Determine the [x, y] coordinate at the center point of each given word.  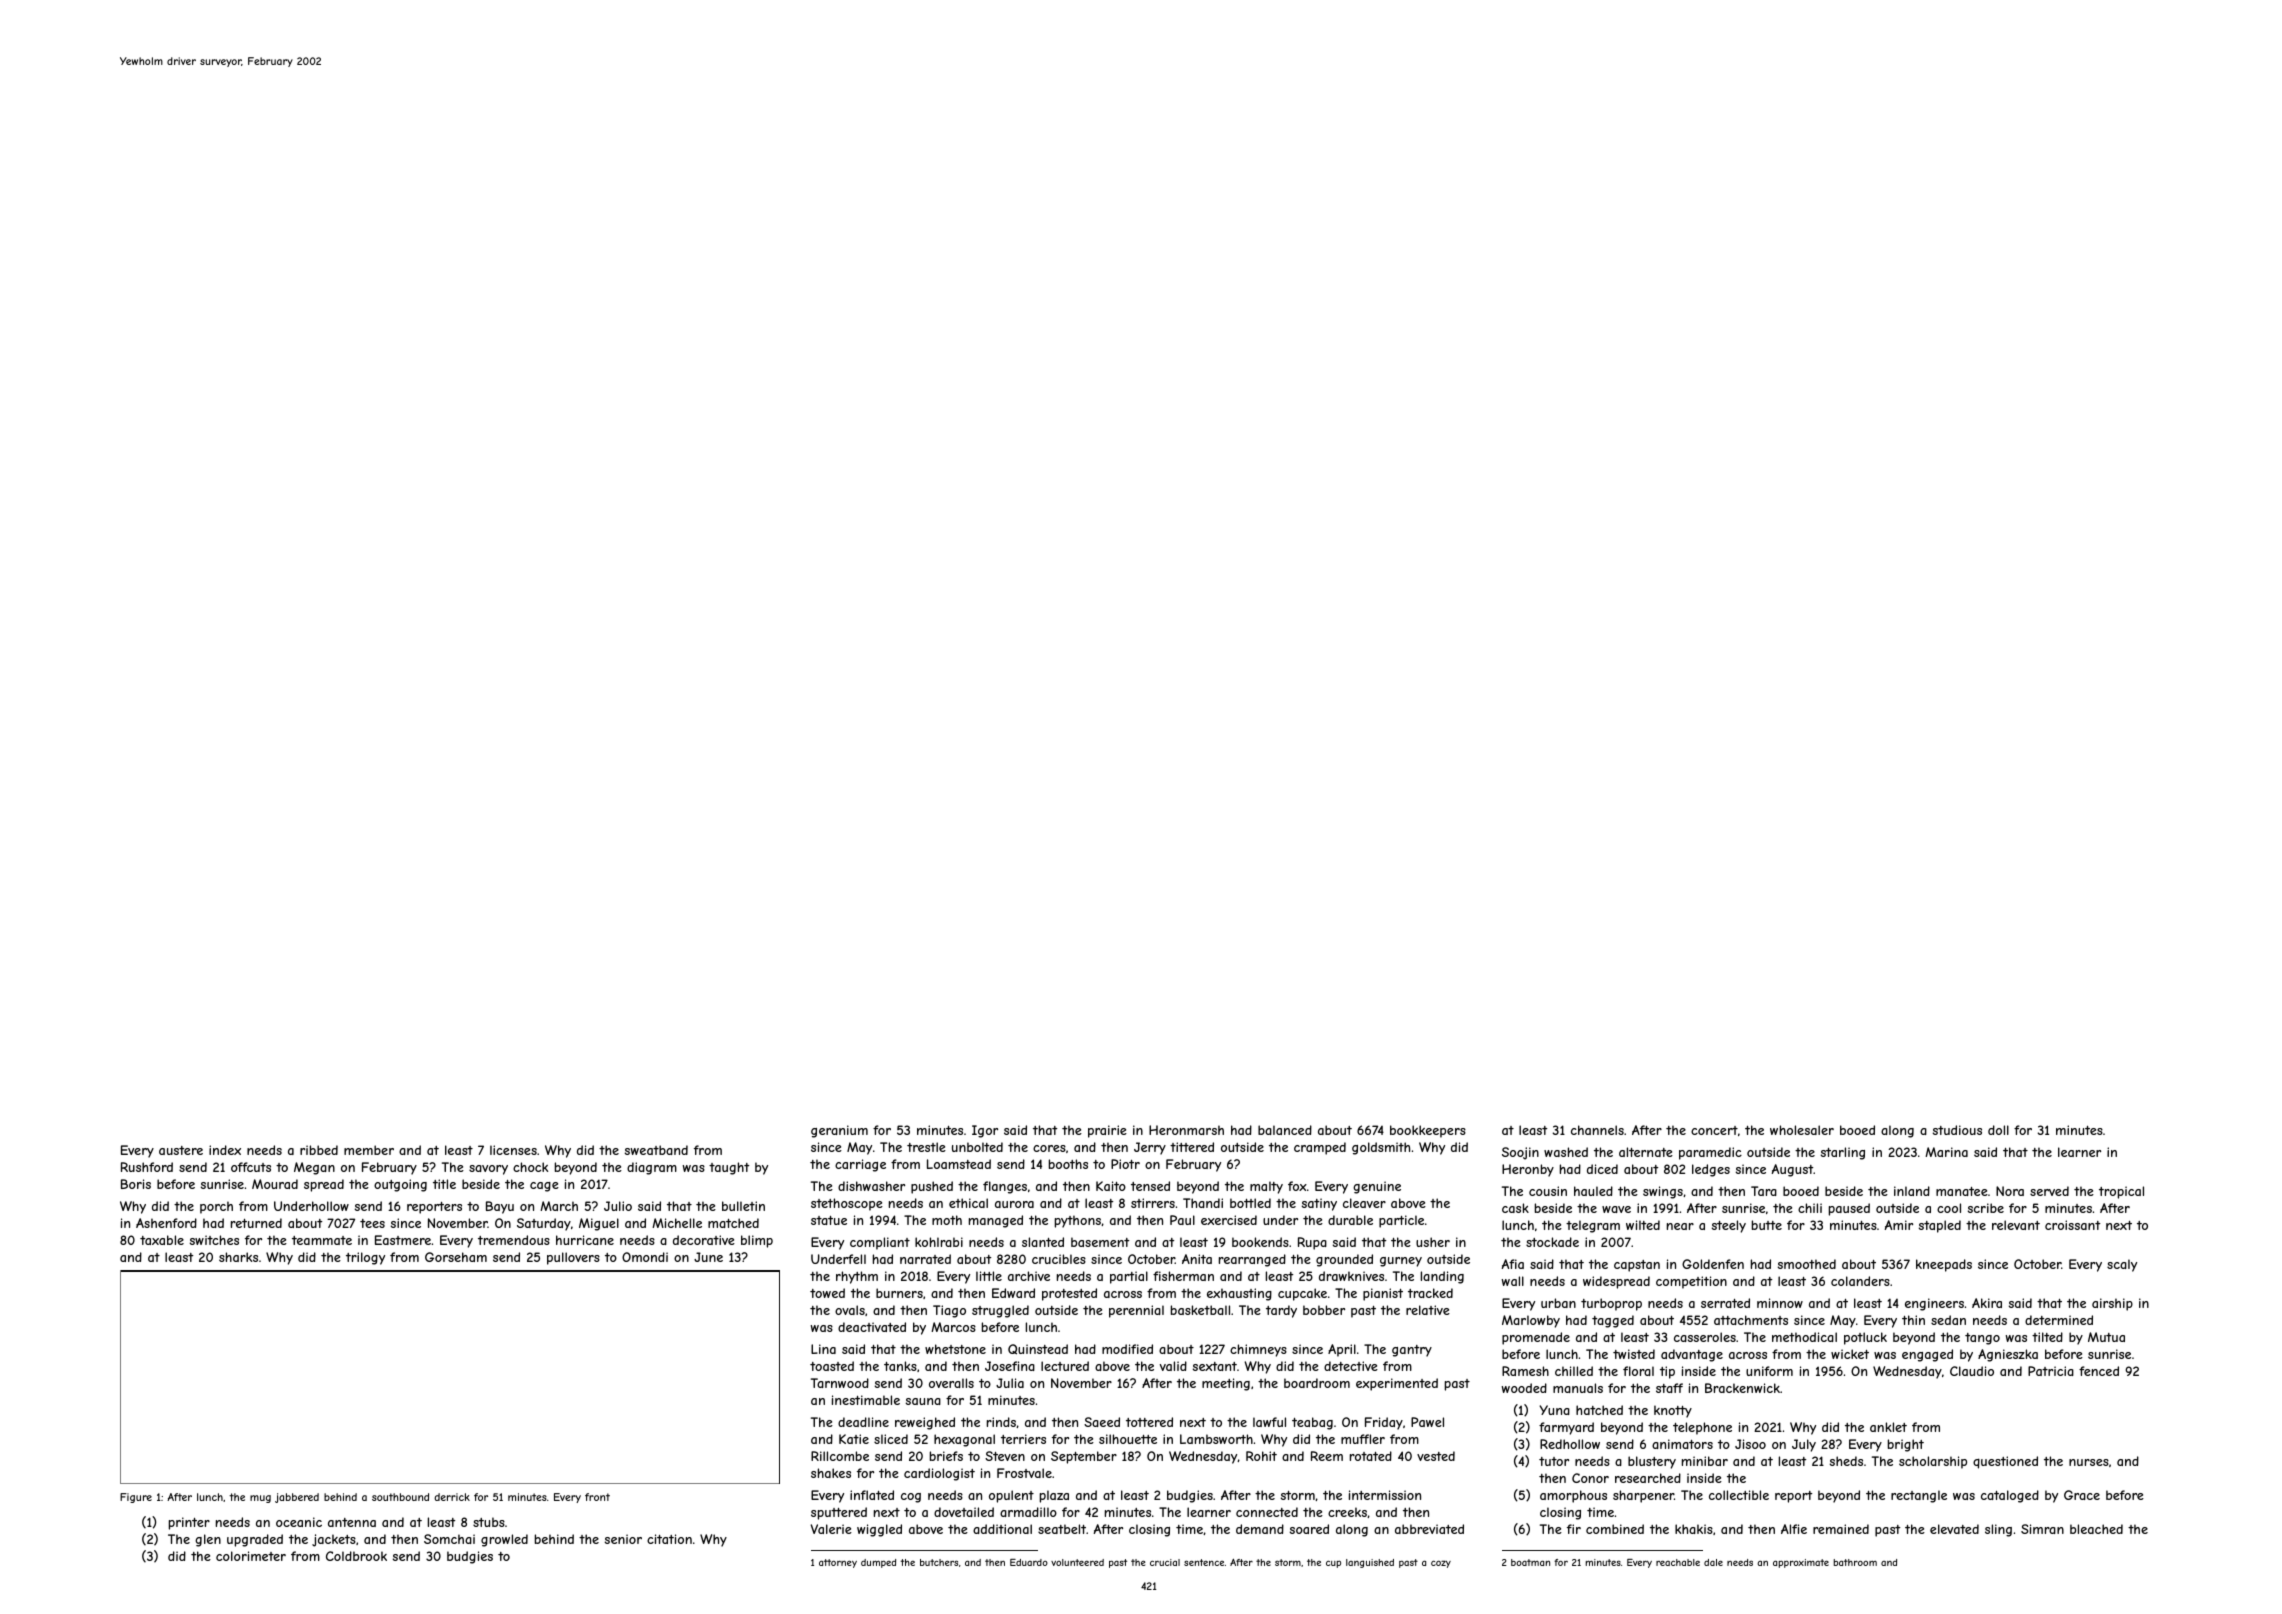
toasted [832, 1366]
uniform [1769, 1371]
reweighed [925, 1423]
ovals [850, 1310]
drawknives [1351, 1276]
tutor [1554, 1461]
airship [2112, 1304]
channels [1597, 1130]
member [369, 1150]
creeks [1347, 1512]
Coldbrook [356, 1556]
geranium [839, 1131]
